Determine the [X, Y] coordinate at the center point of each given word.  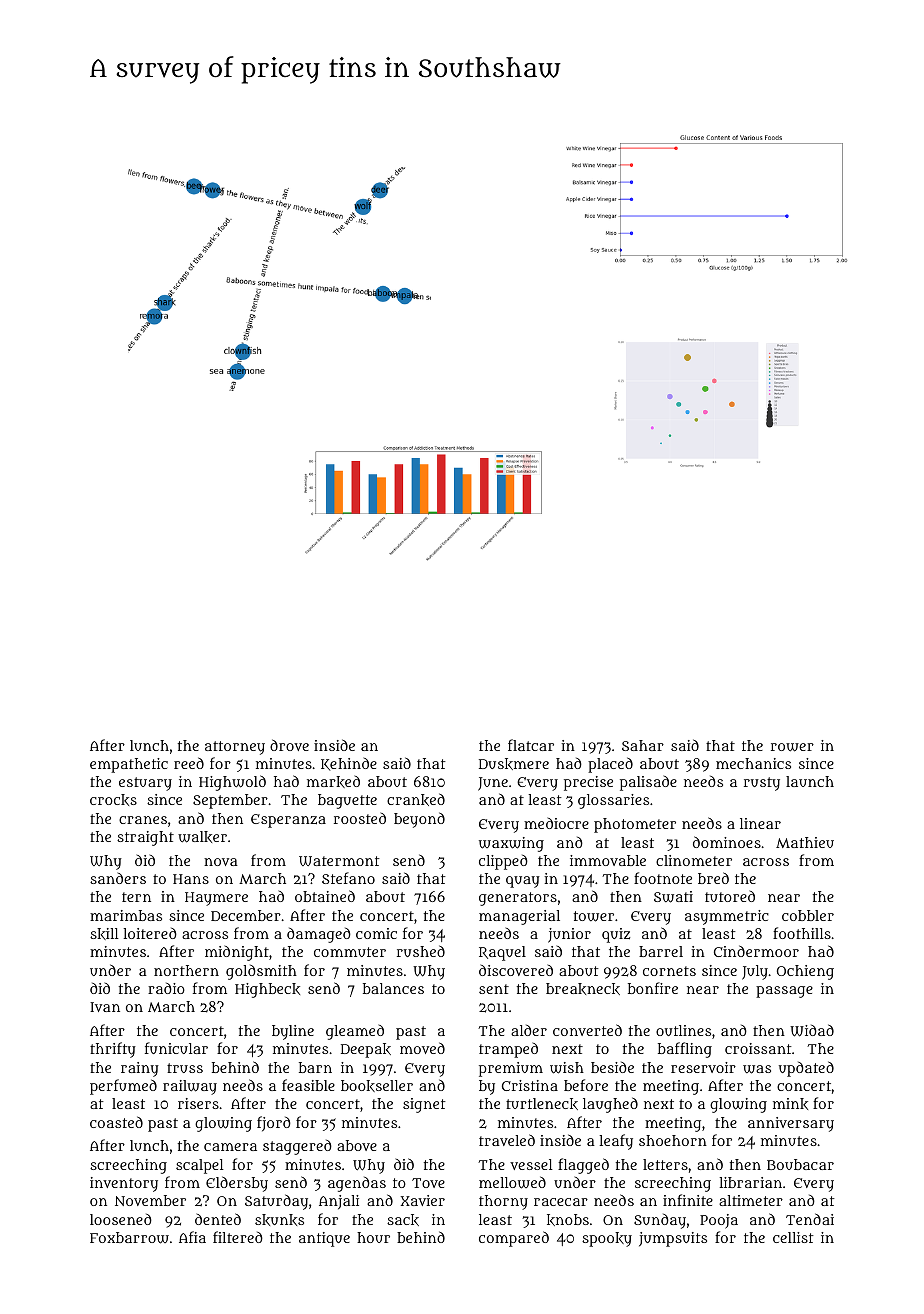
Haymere [216, 899]
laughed [610, 1105]
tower [594, 916]
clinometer [694, 860]
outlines [683, 1030]
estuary [145, 784]
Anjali [339, 1202]
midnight [237, 953]
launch [810, 781]
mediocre [556, 823]
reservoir [703, 1067]
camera [230, 1147]
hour [373, 1237]
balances [393, 988]
